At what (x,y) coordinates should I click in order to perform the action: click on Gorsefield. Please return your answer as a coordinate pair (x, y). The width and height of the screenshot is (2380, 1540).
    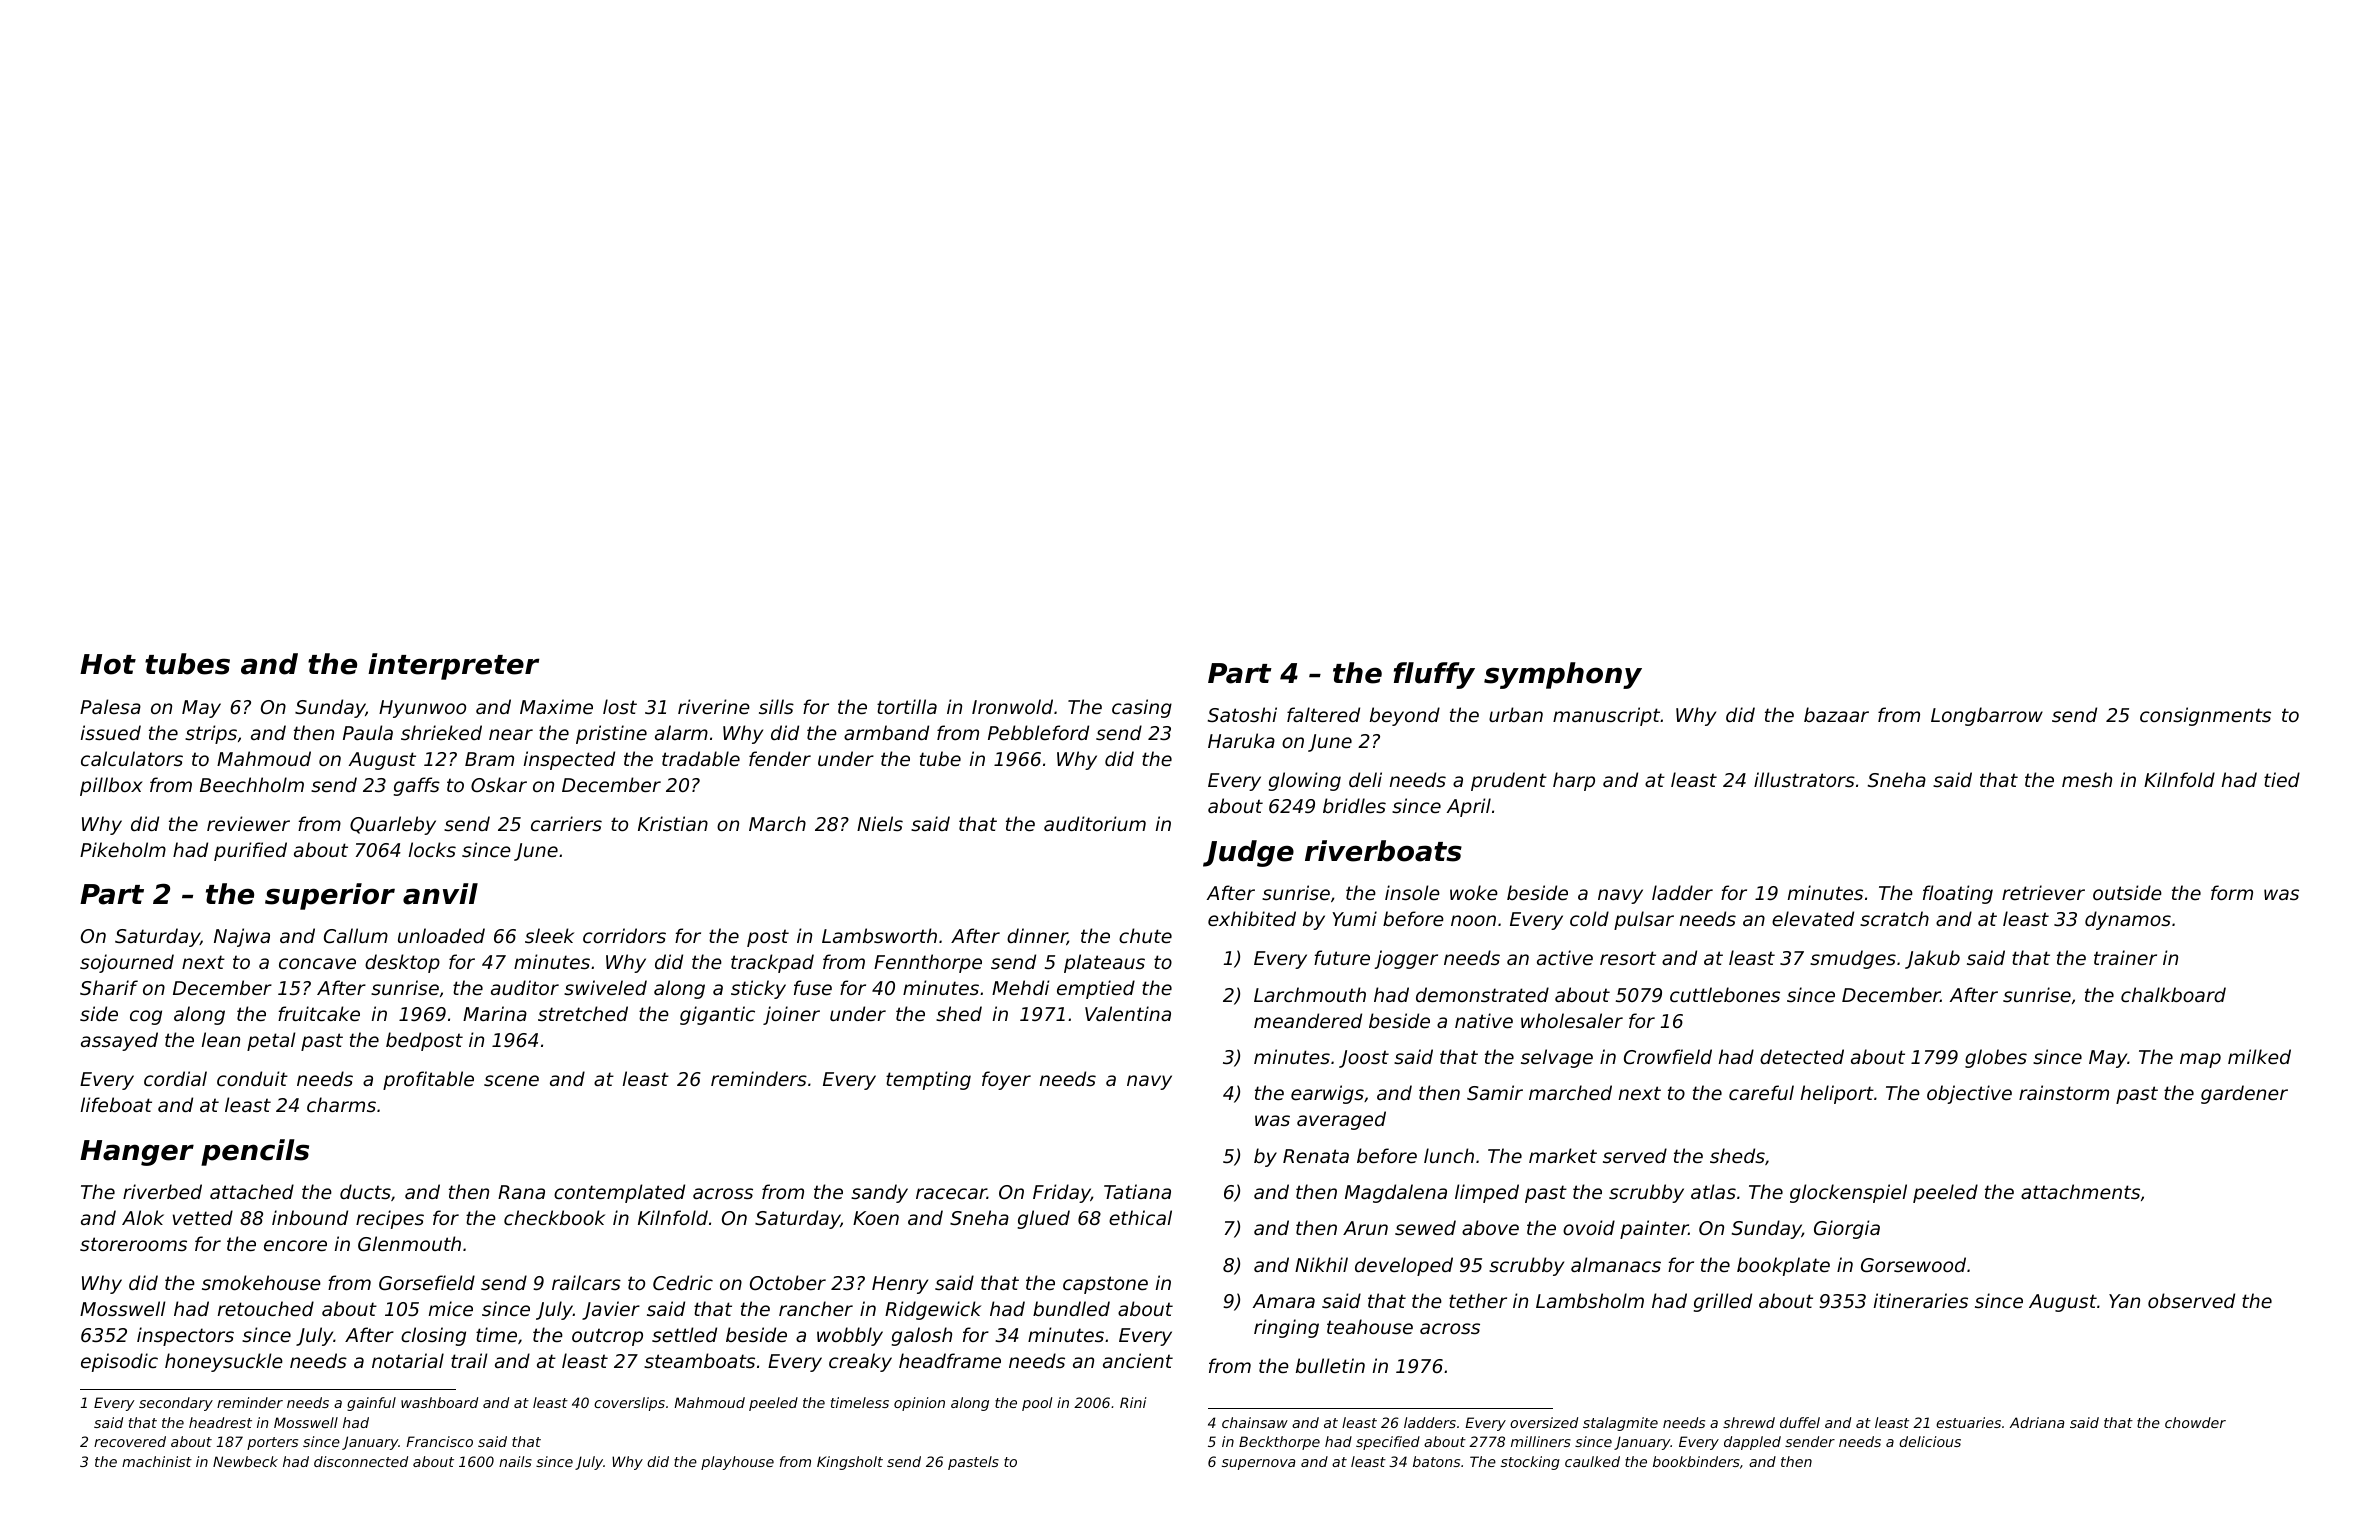
    Looking at the image, I should click on (427, 1282).
